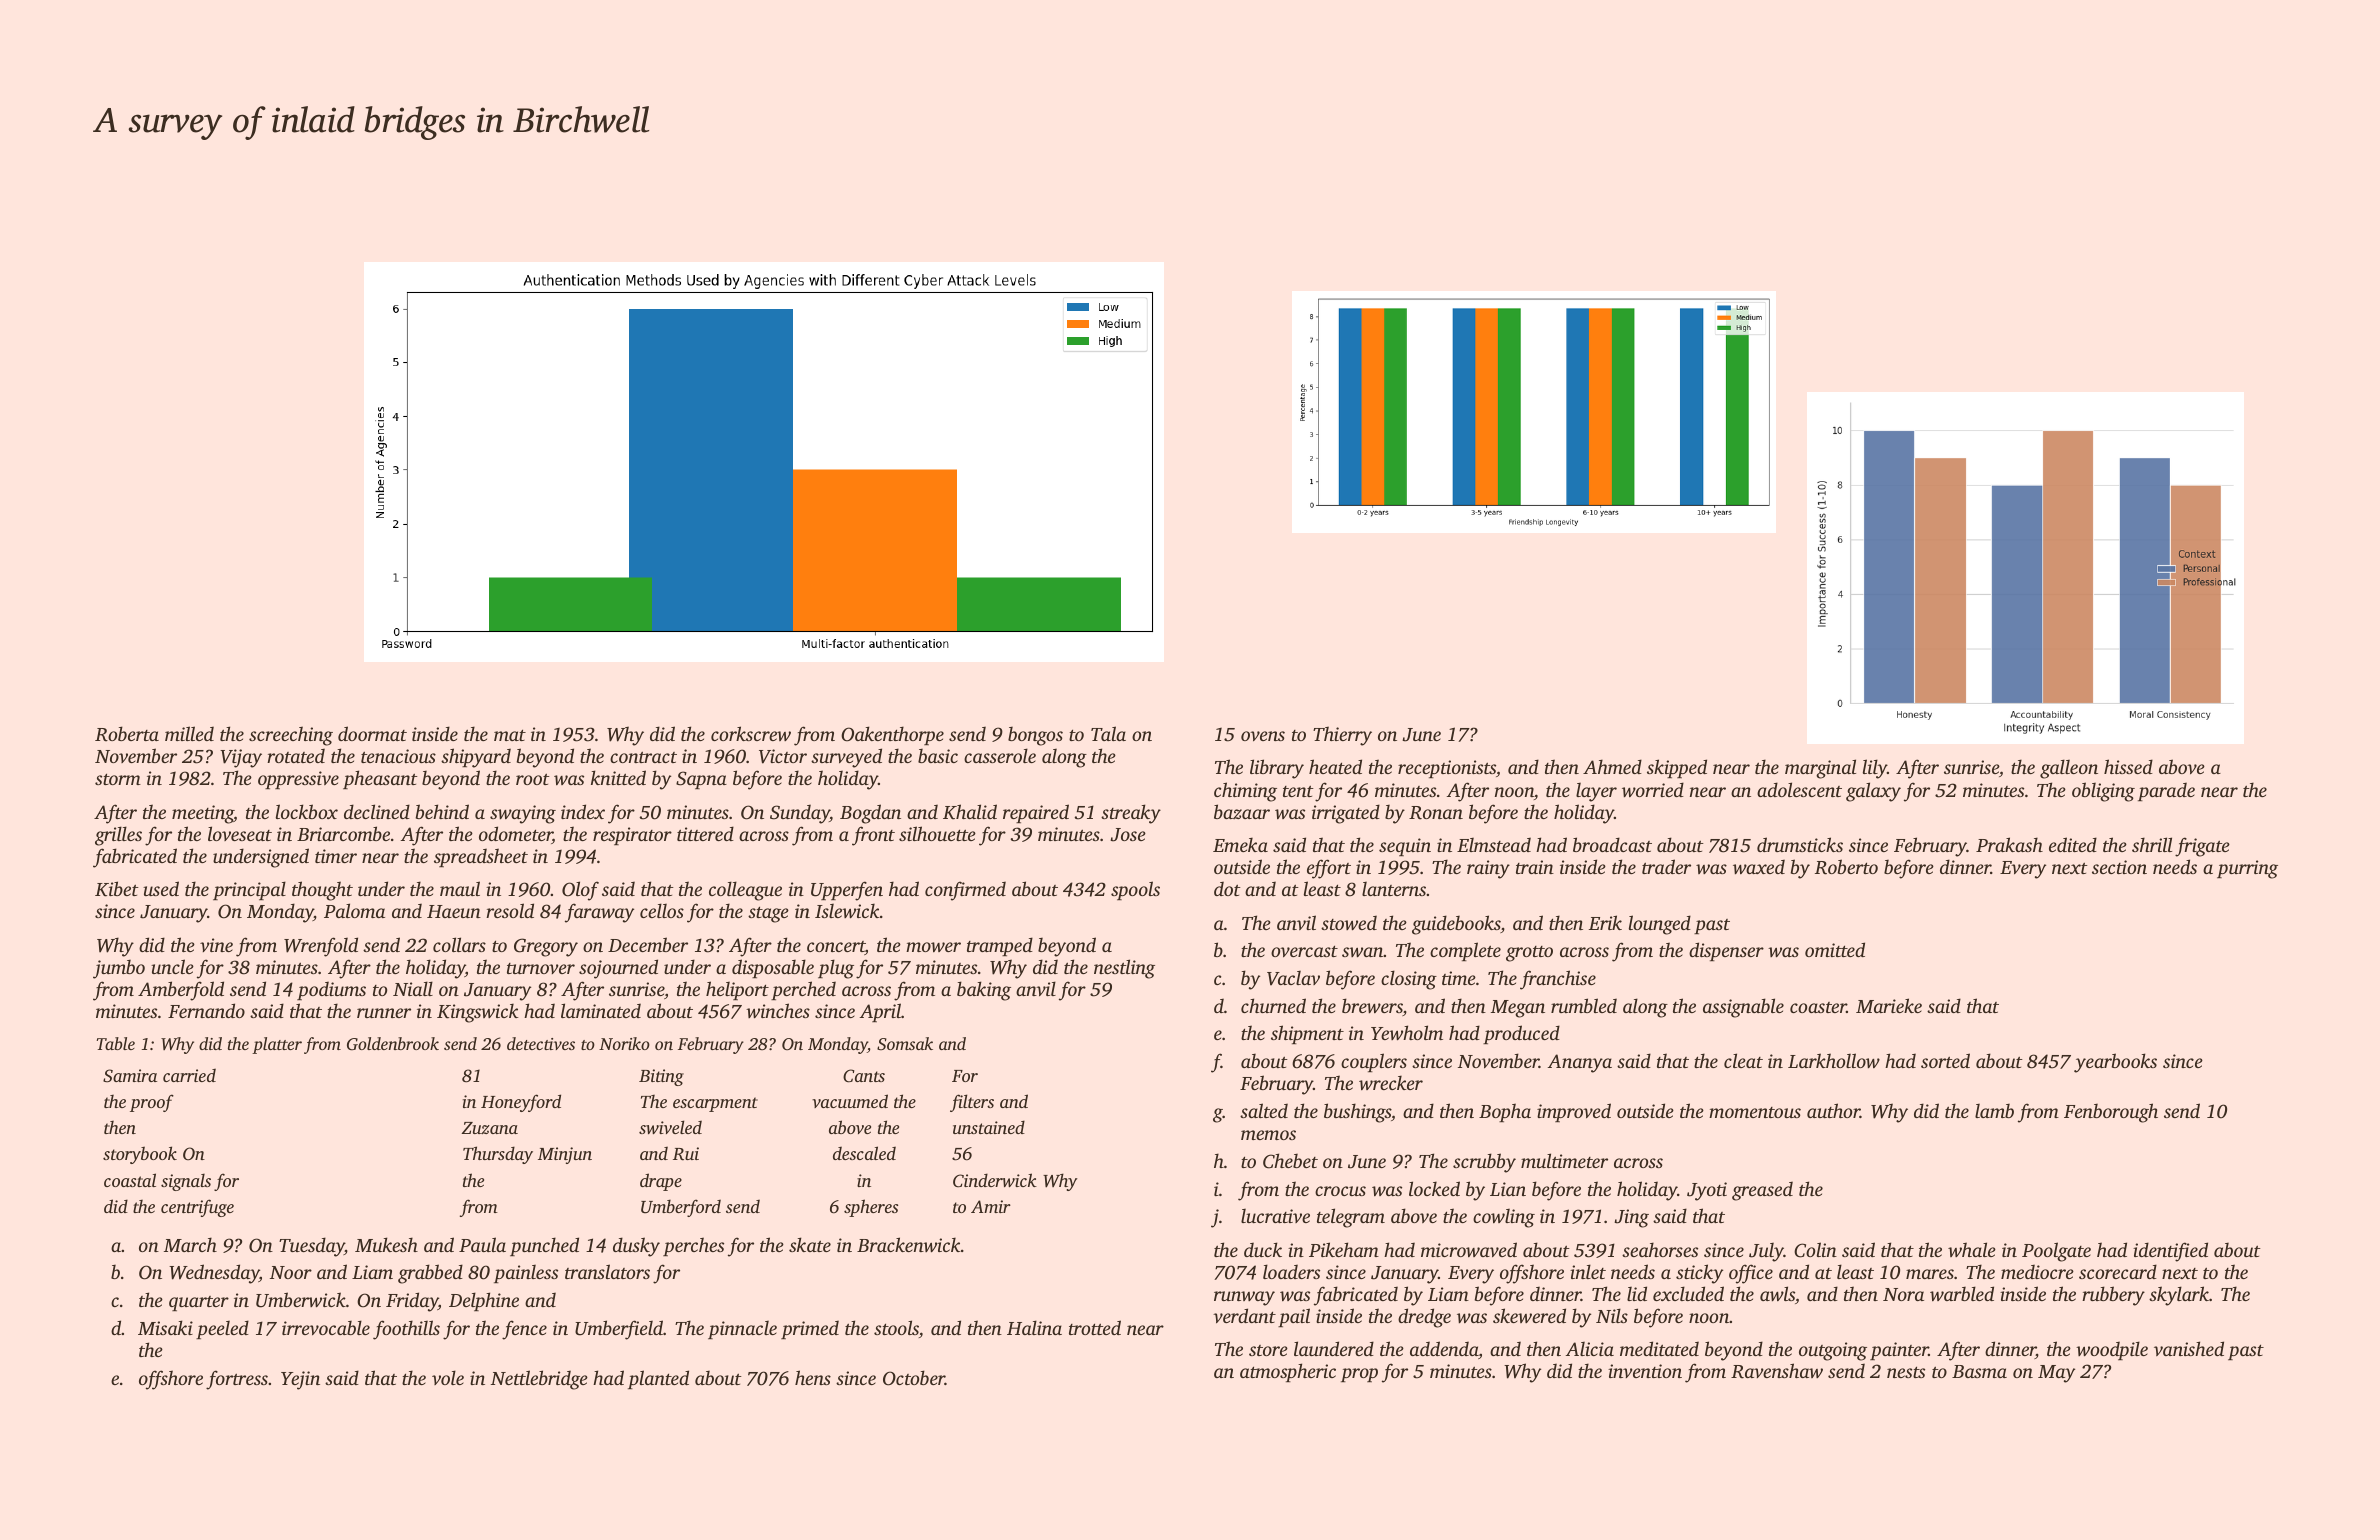 The height and width of the document is (1540, 2380). Describe the element at coordinates (2115, 1063) in the document. I see `yearbooks` at that location.
